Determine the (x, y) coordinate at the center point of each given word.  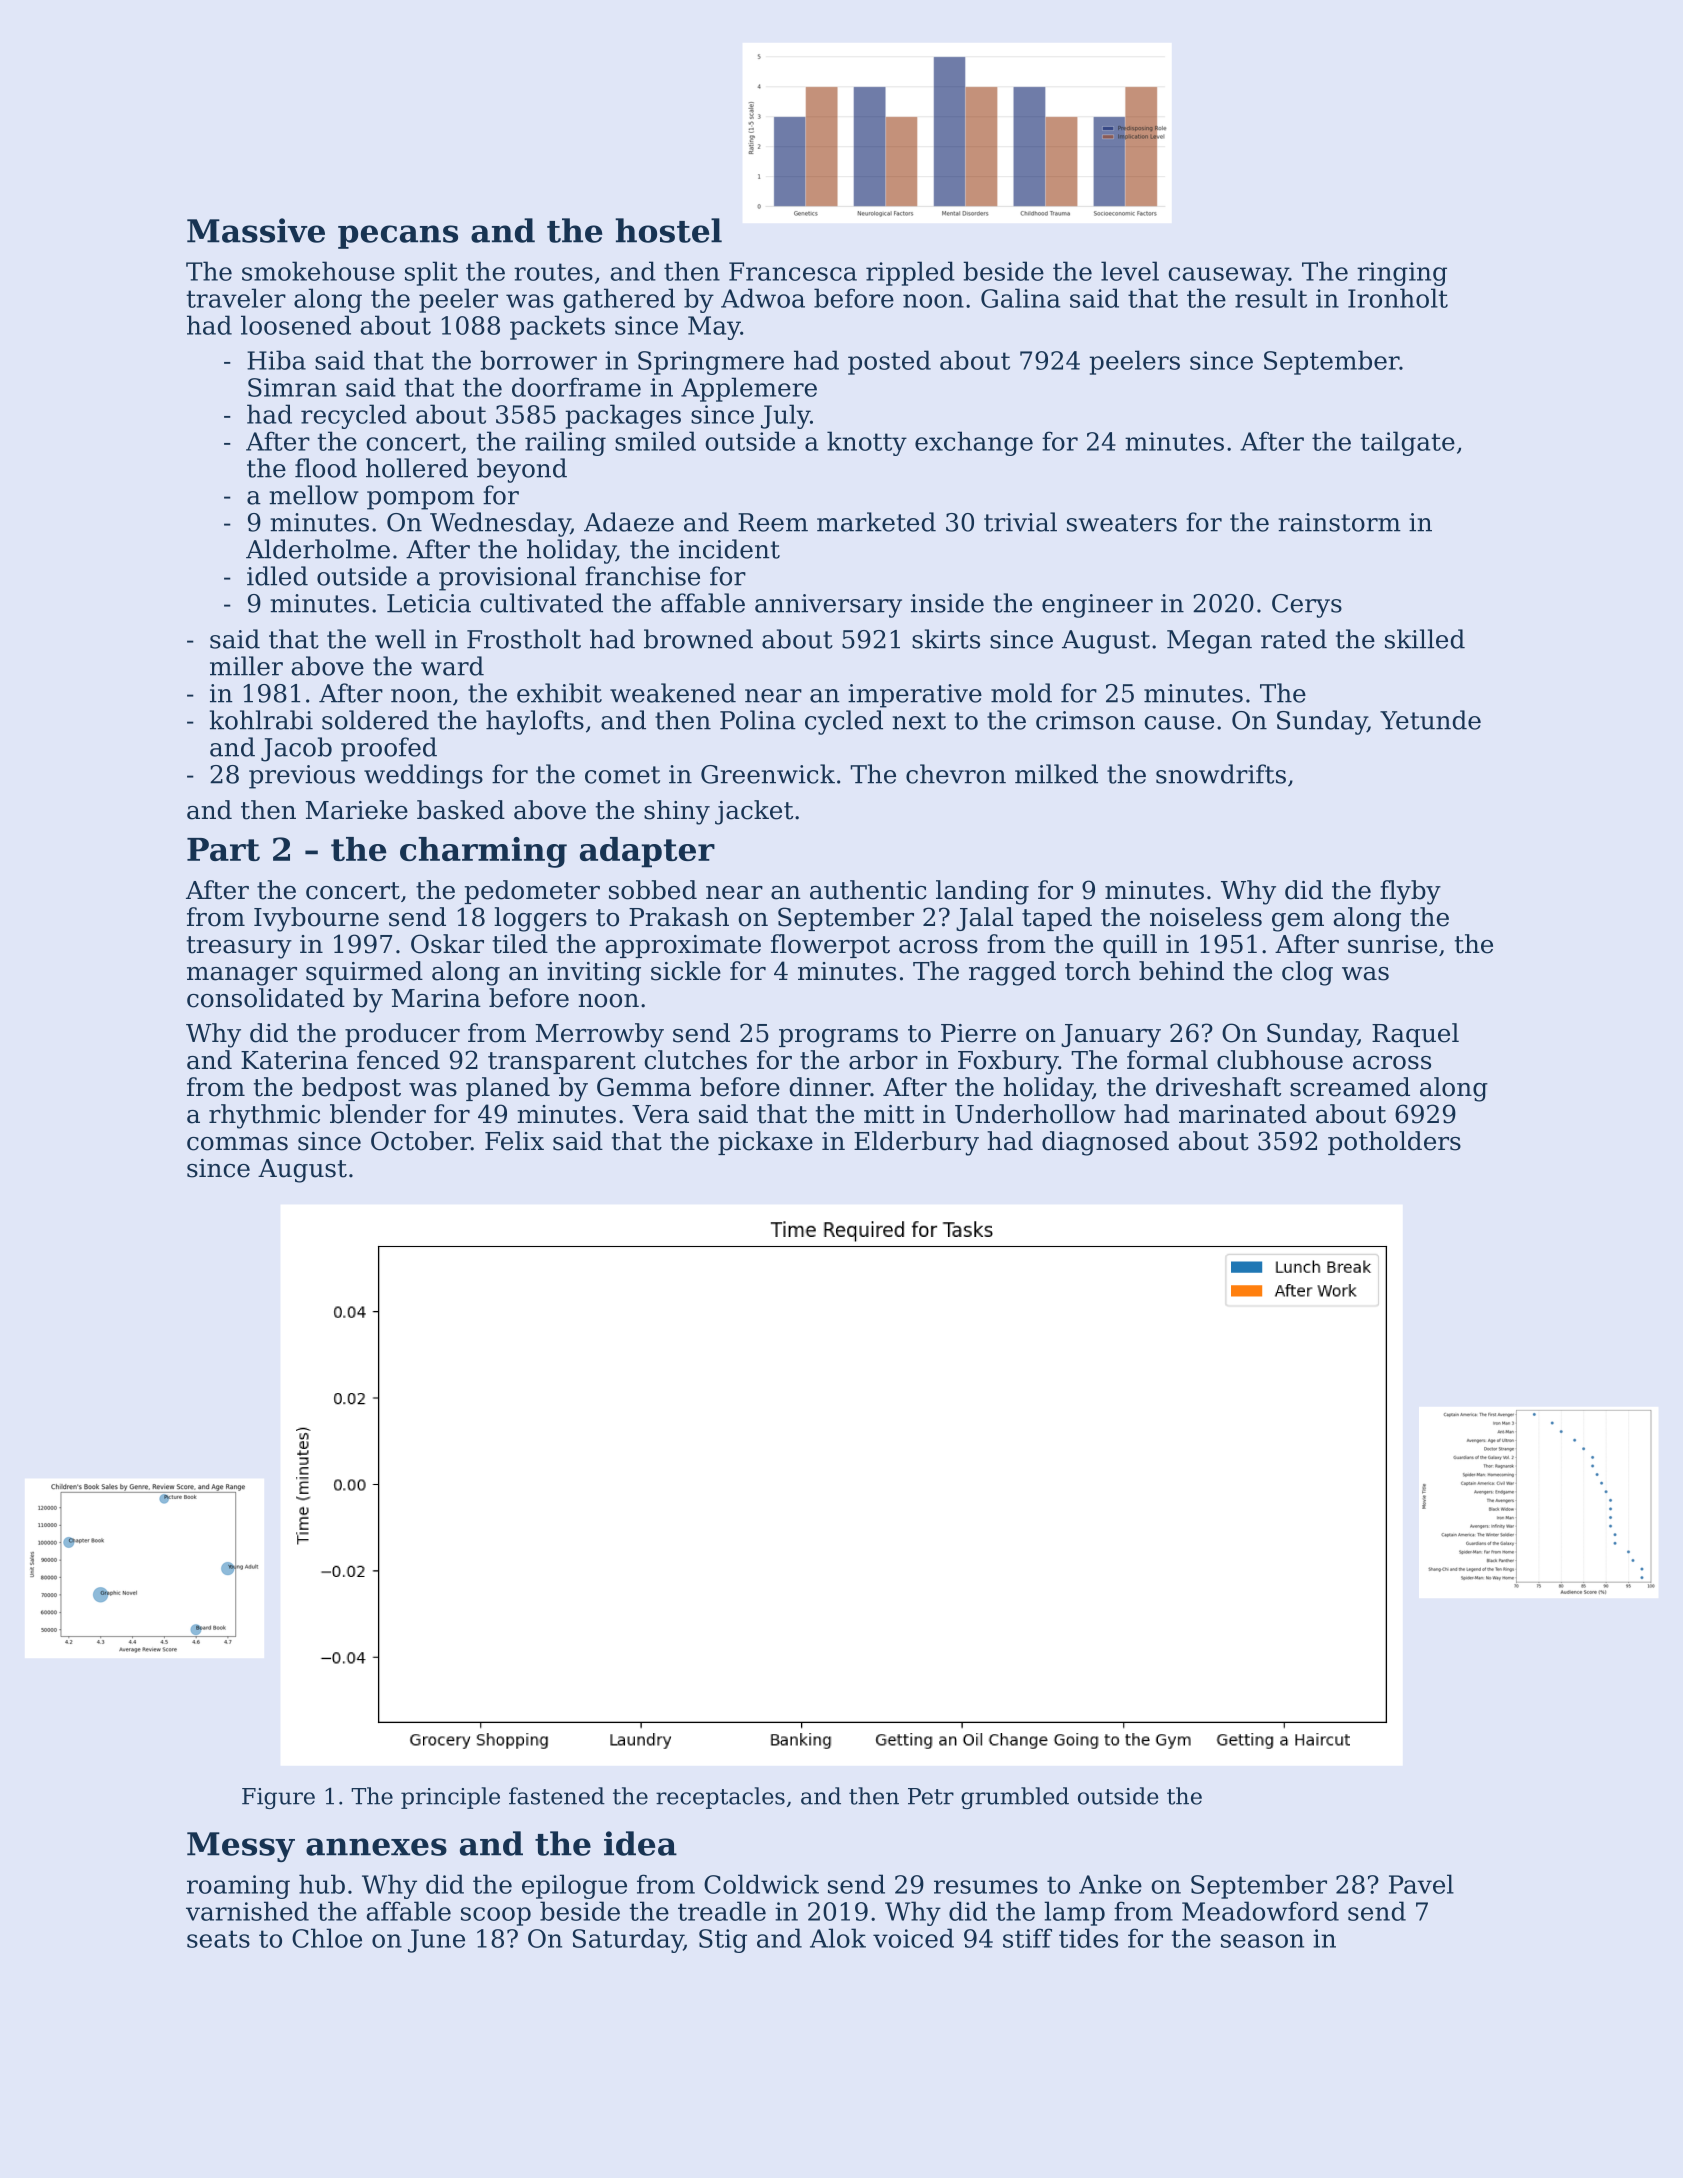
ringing (1402, 274)
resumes (986, 1887)
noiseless (1206, 917)
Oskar (447, 944)
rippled (910, 273)
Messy (241, 1847)
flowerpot (830, 946)
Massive (256, 230)
